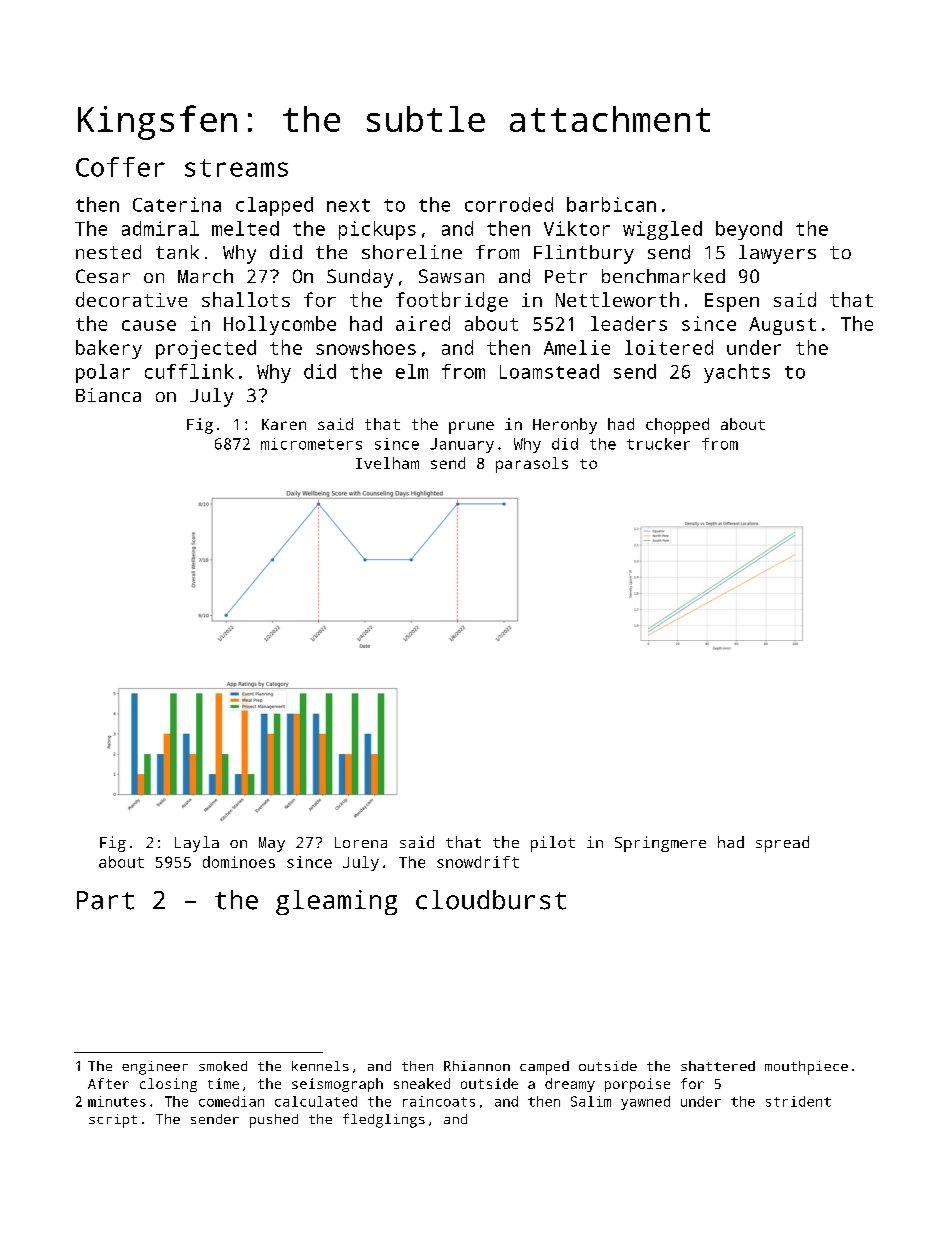  I want to click on fledglings, so click(384, 1120).
